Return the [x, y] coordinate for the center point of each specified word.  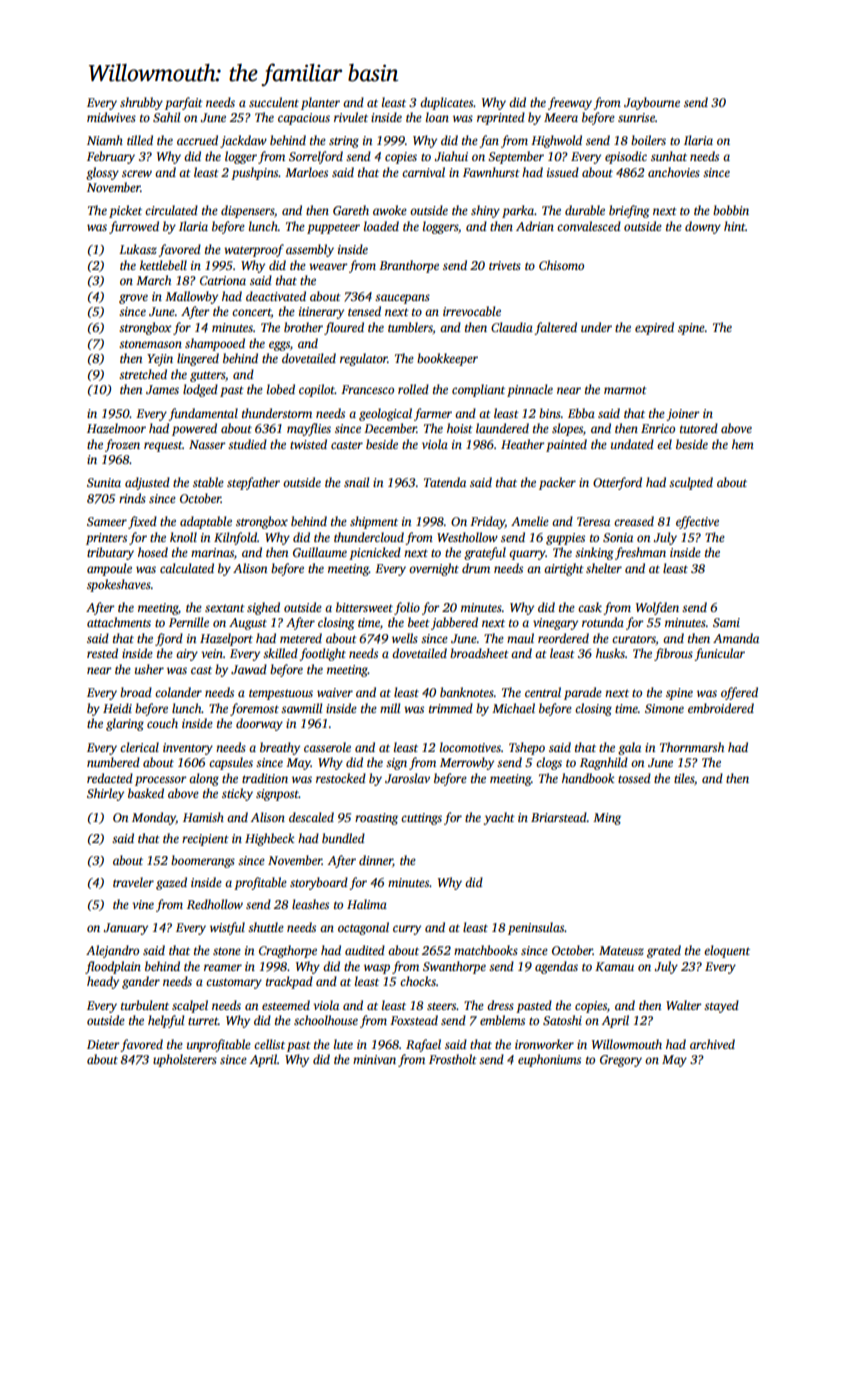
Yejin [160, 360]
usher [149, 669]
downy [703, 227]
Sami [726, 622]
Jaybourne [652, 103]
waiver [335, 692]
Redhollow [215, 904]
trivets [505, 265]
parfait [184, 103]
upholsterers [185, 1060]
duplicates [446, 103]
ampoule [109, 569]
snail [356, 482]
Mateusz [621, 950]
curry [407, 930]
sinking [594, 553]
